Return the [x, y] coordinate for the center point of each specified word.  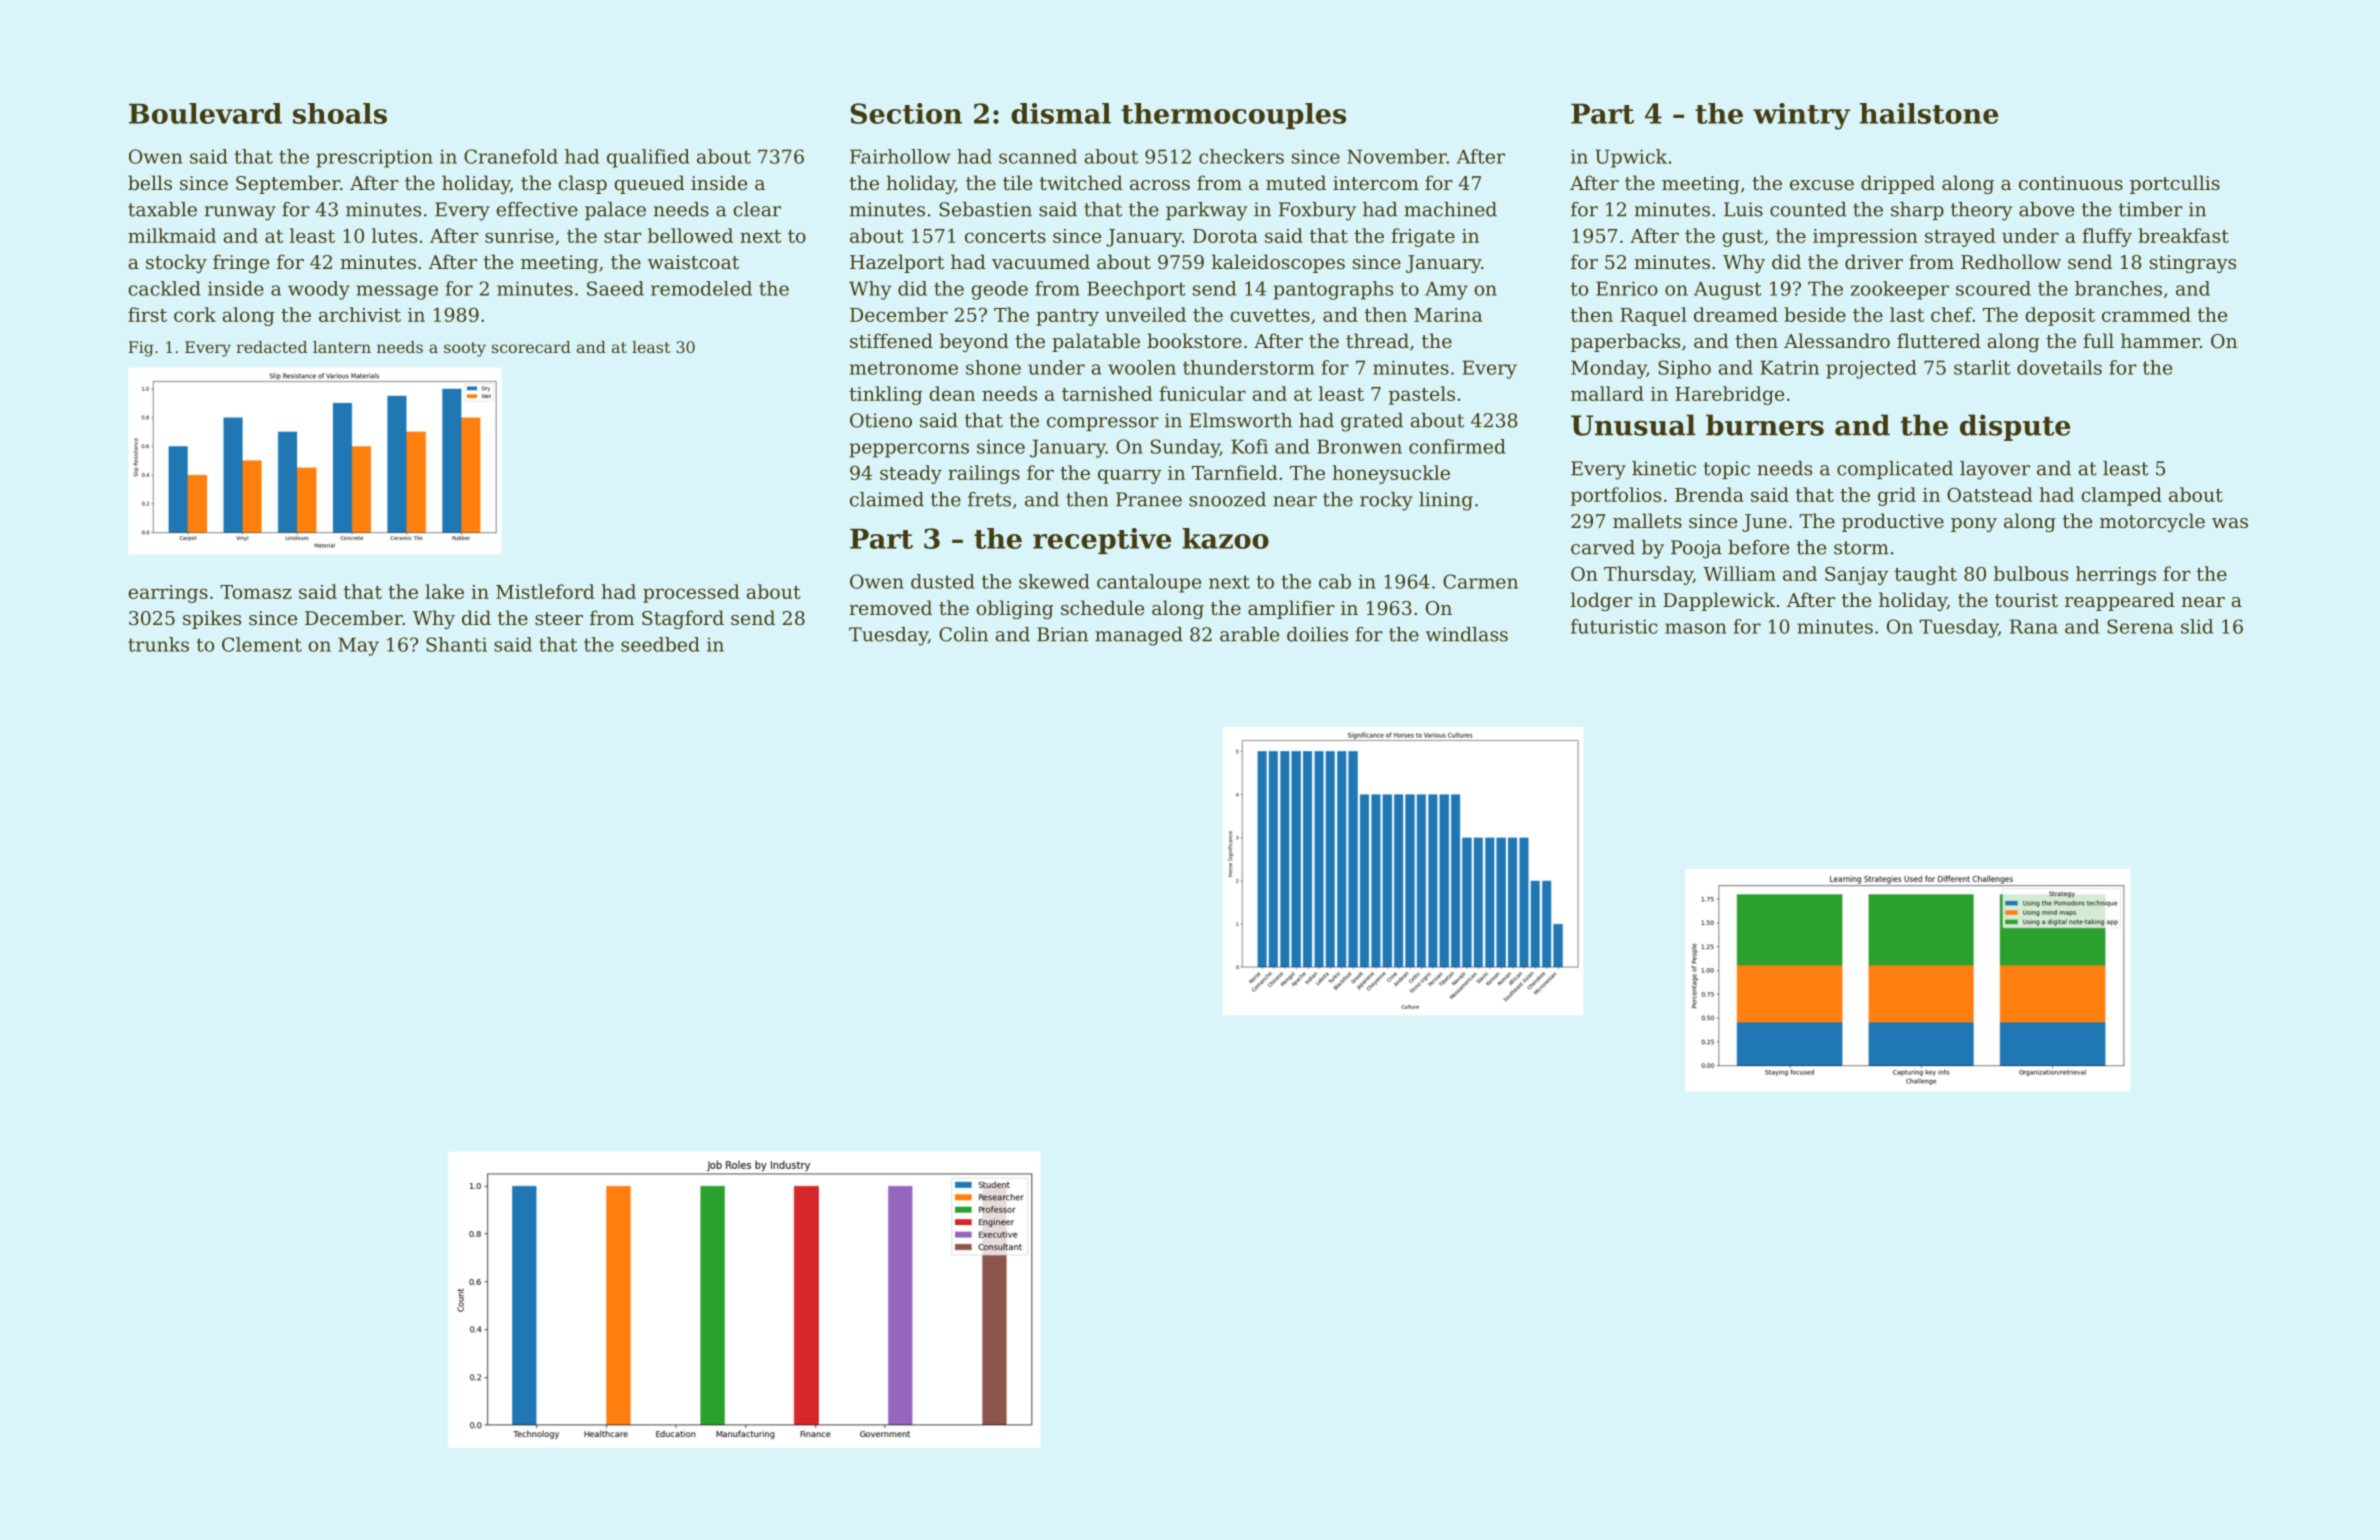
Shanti [456, 644]
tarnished [1107, 393]
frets [989, 499]
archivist [360, 314]
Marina [1448, 315]
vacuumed [1041, 261]
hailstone [1929, 113]
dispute [2015, 427]
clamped [2121, 496]
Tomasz [256, 592]
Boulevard [205, 113]
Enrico [1627, 288]
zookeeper [1900, 290]
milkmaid [172, 235]
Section [906, 113]
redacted [271, 347]
